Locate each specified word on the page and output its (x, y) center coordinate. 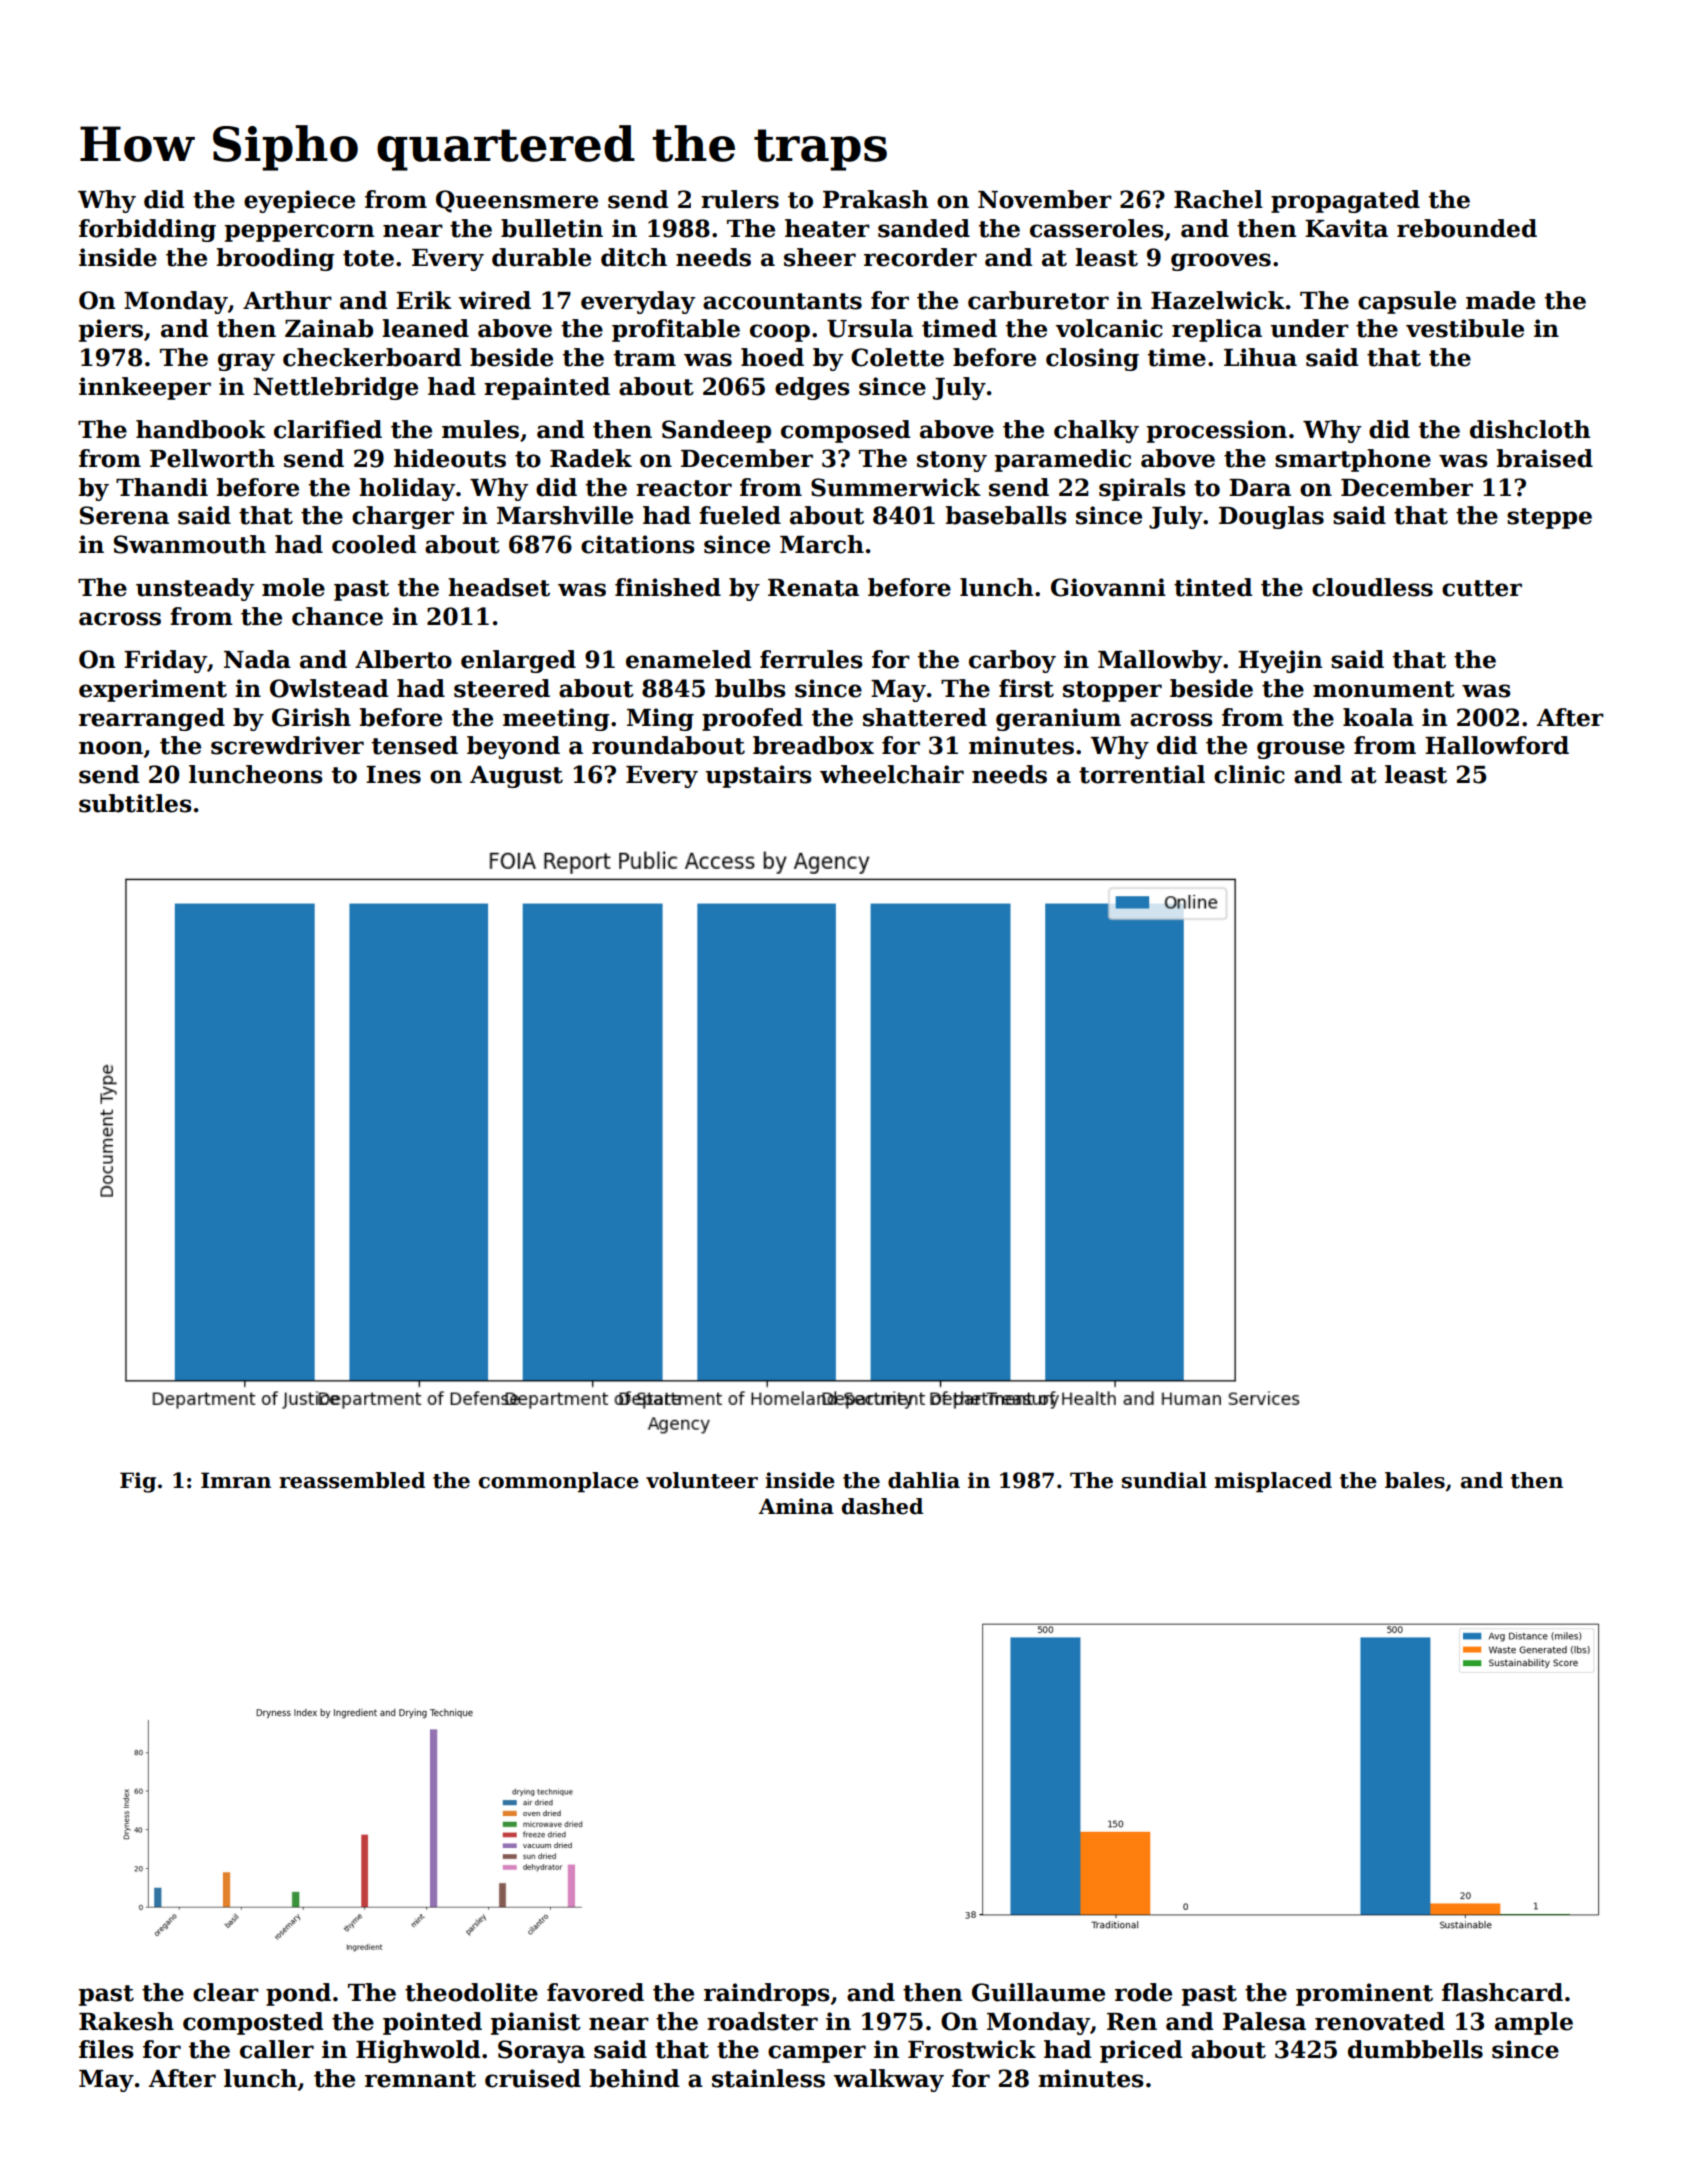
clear (226, 1992)
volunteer (702, 1480)
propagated (1345, 201)
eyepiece (299, 201)
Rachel (1218, 199)
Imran (236, 1480)
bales (1415, 1480)
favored (595, 1992)
